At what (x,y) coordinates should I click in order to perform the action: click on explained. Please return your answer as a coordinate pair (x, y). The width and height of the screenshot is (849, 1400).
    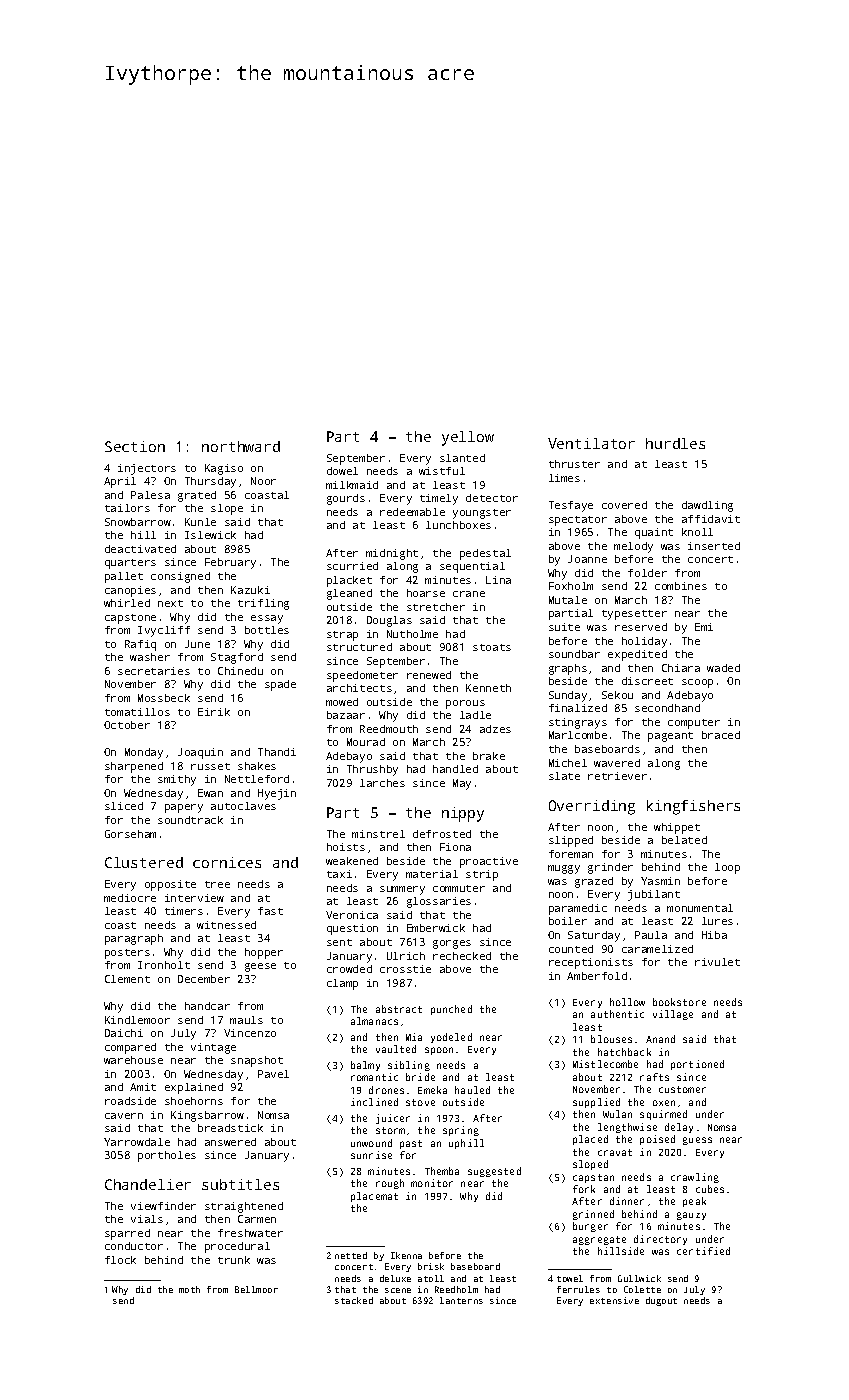
    Looking at the image, I should click on (194, 1088).
